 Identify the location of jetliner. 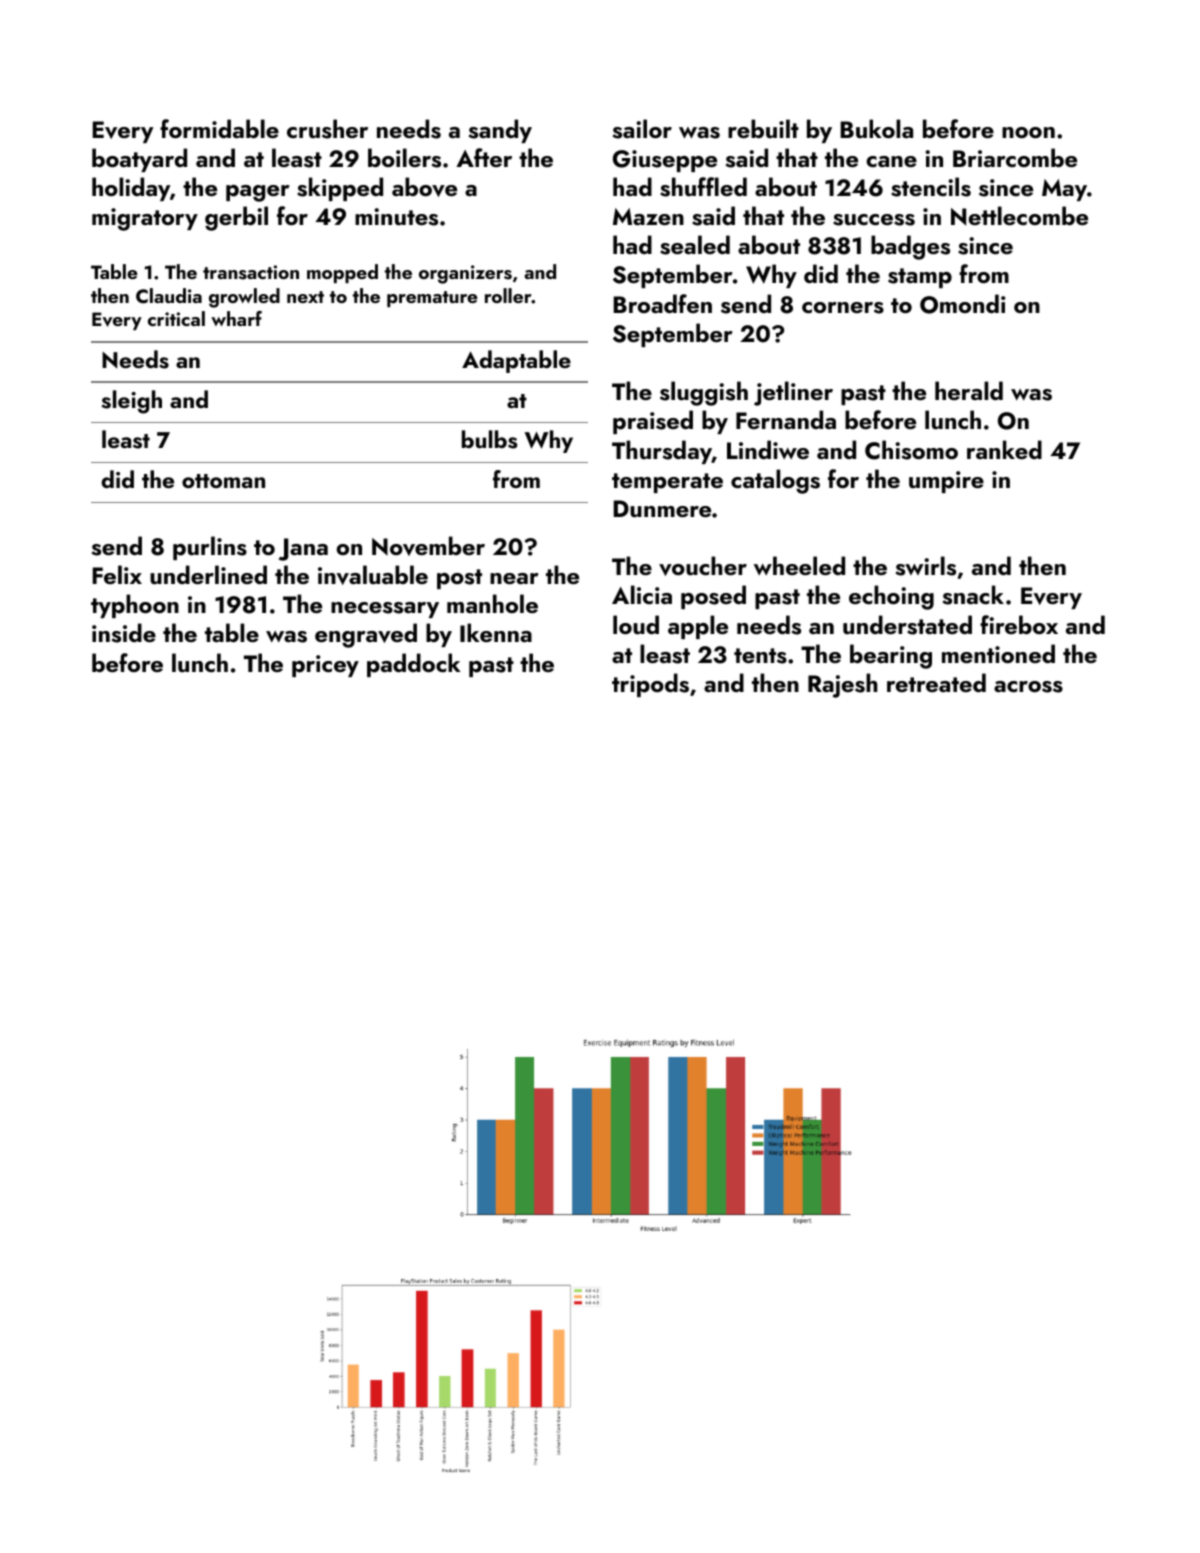
(793, 393).
